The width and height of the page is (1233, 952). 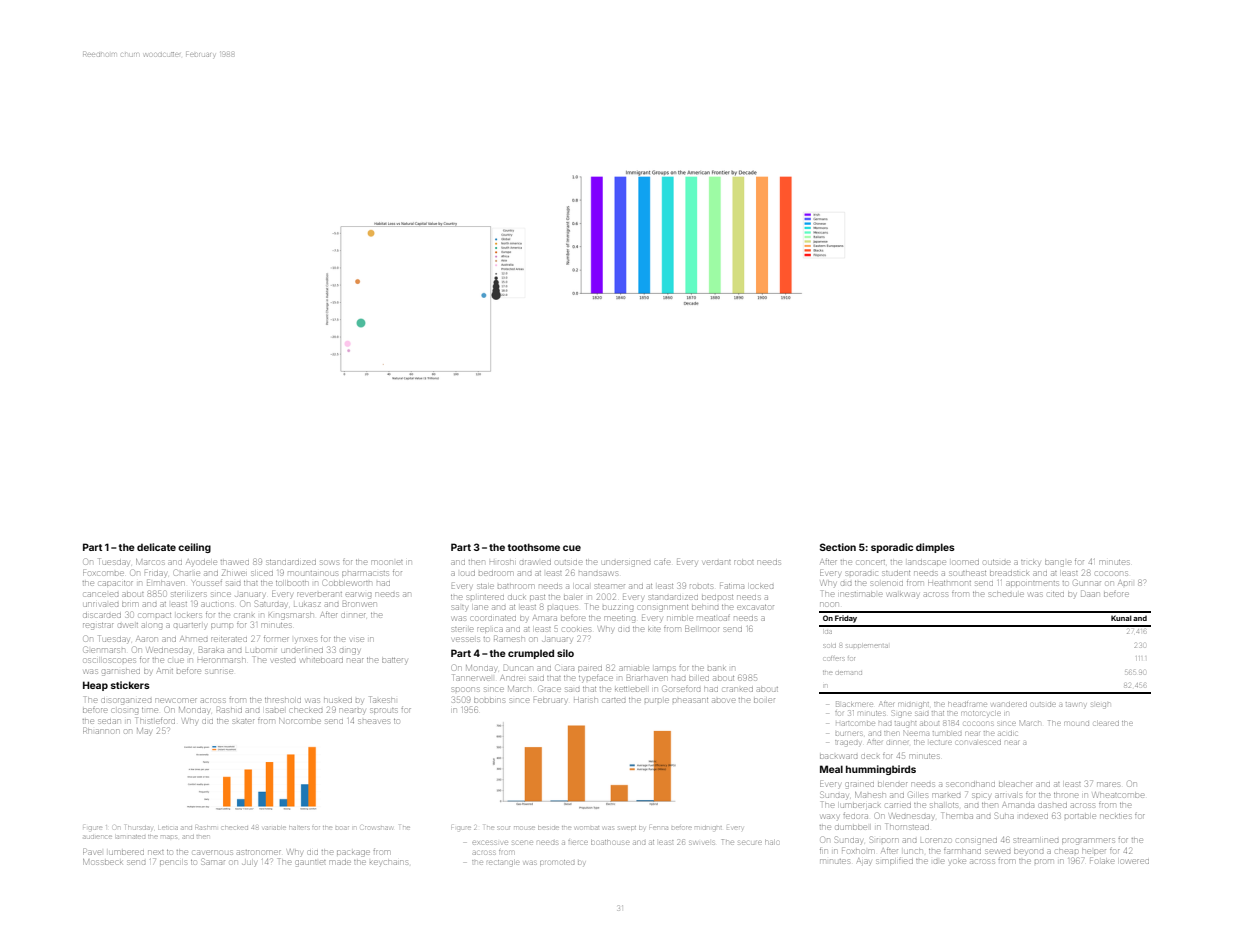 I want to click on dimples, so click(x=935, y=548).
